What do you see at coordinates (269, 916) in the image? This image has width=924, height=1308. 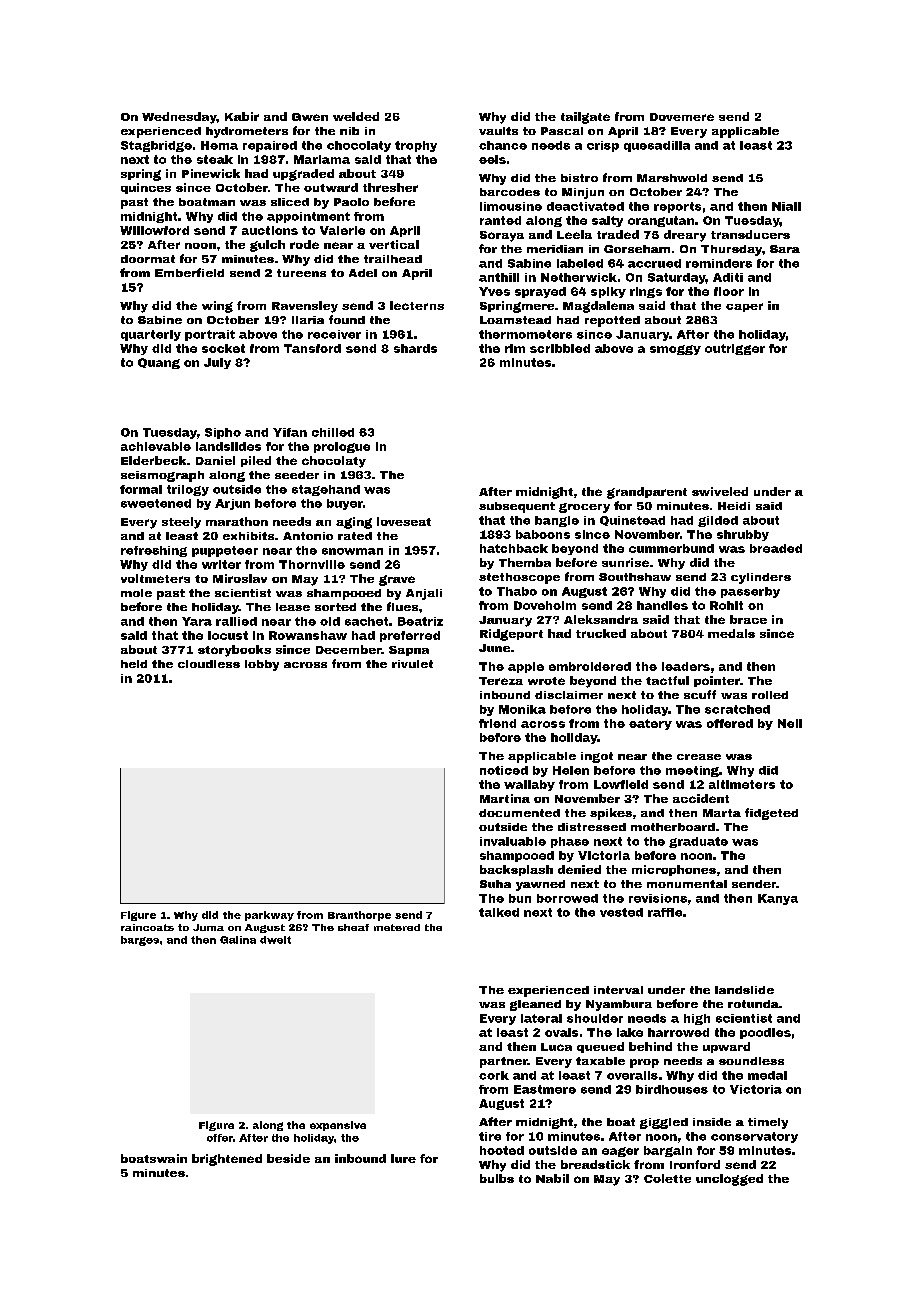 I see `parkway` at bounding box center [269, 916].
